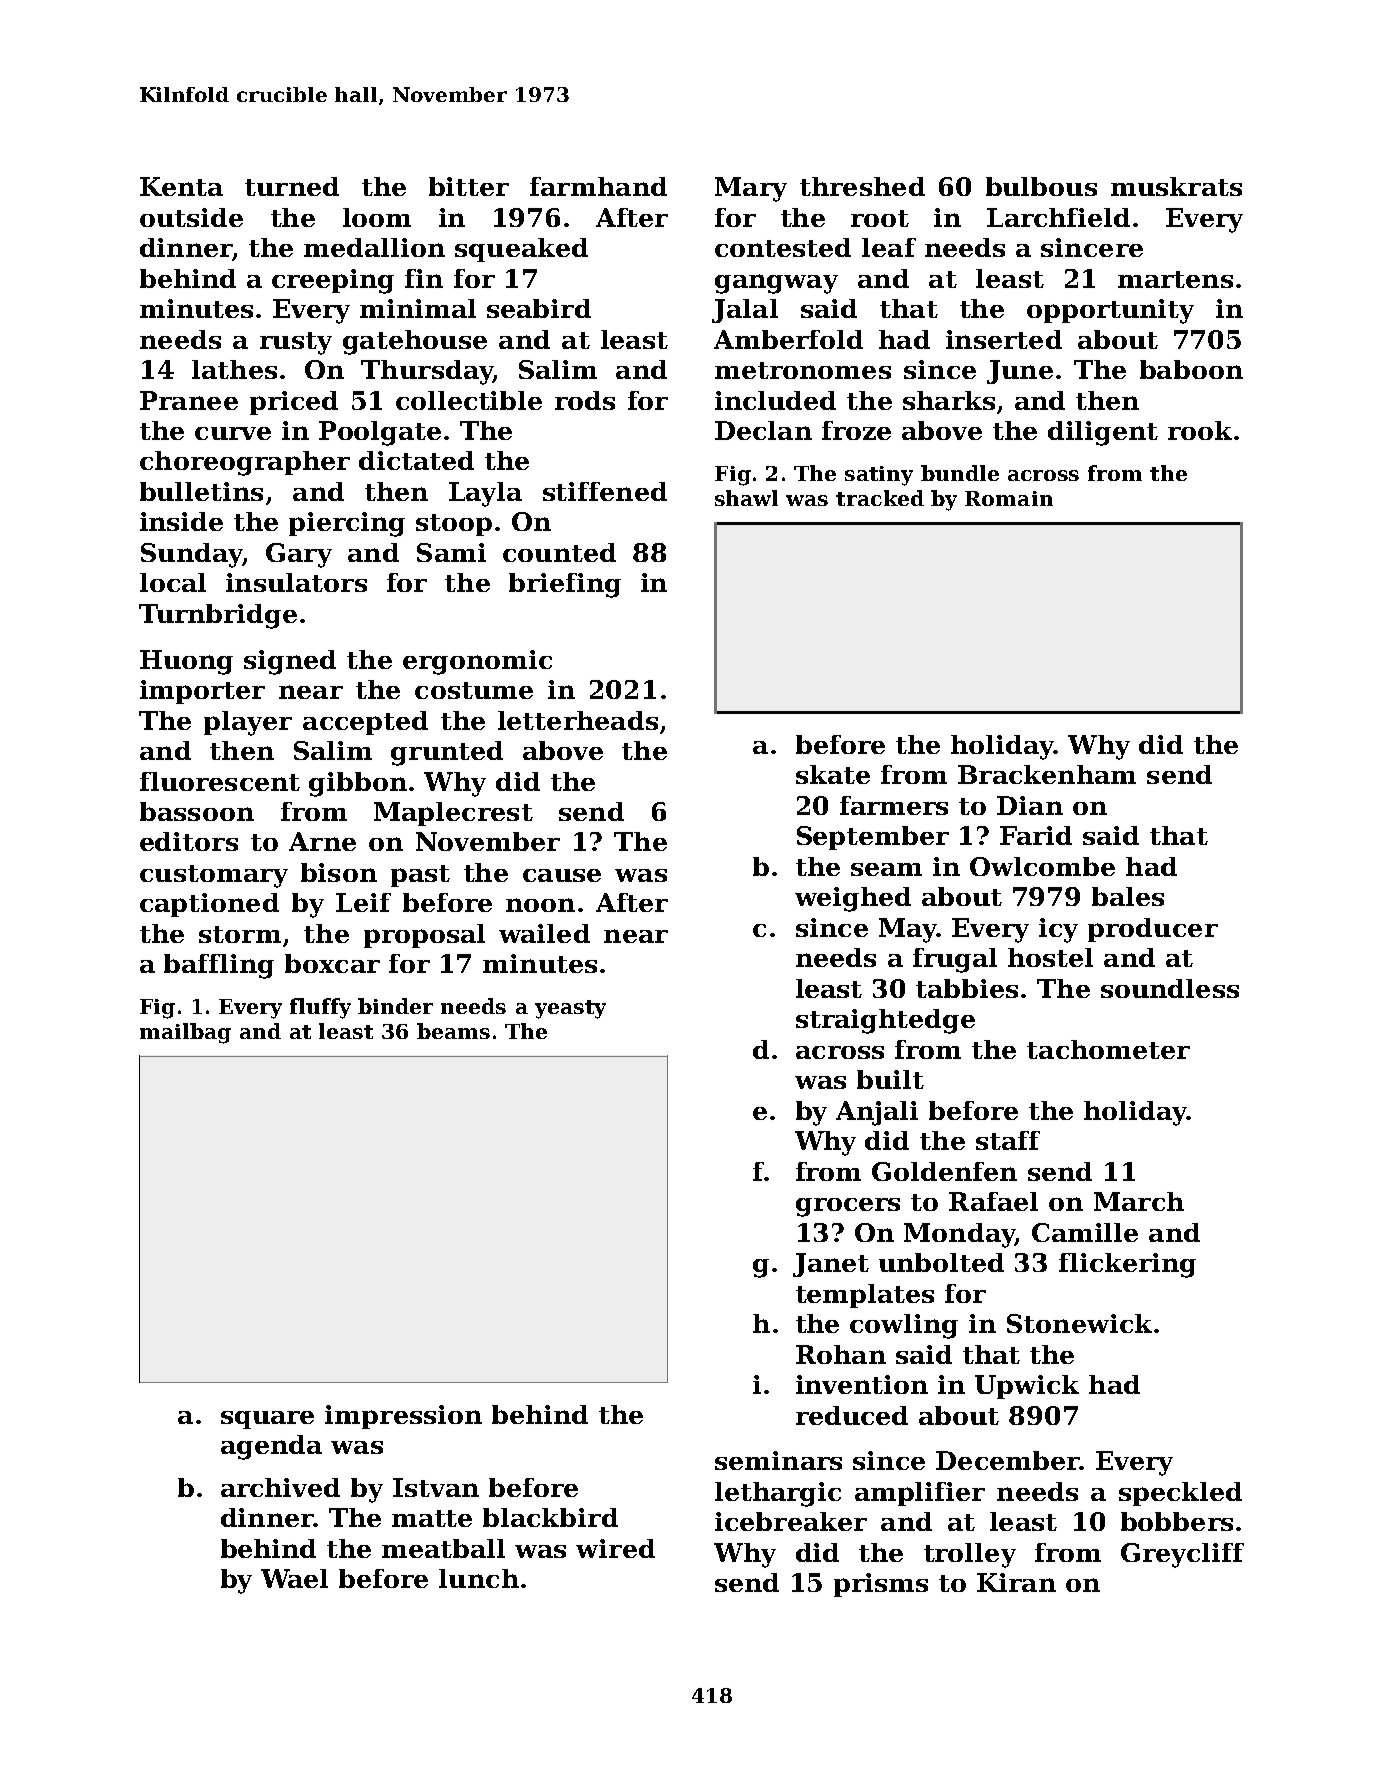 This screenshot has height=1788, width=1382. What do you see at coordinates (191, 217) in the screenshot?
I see `outside` at bounding box center [191, 217].
